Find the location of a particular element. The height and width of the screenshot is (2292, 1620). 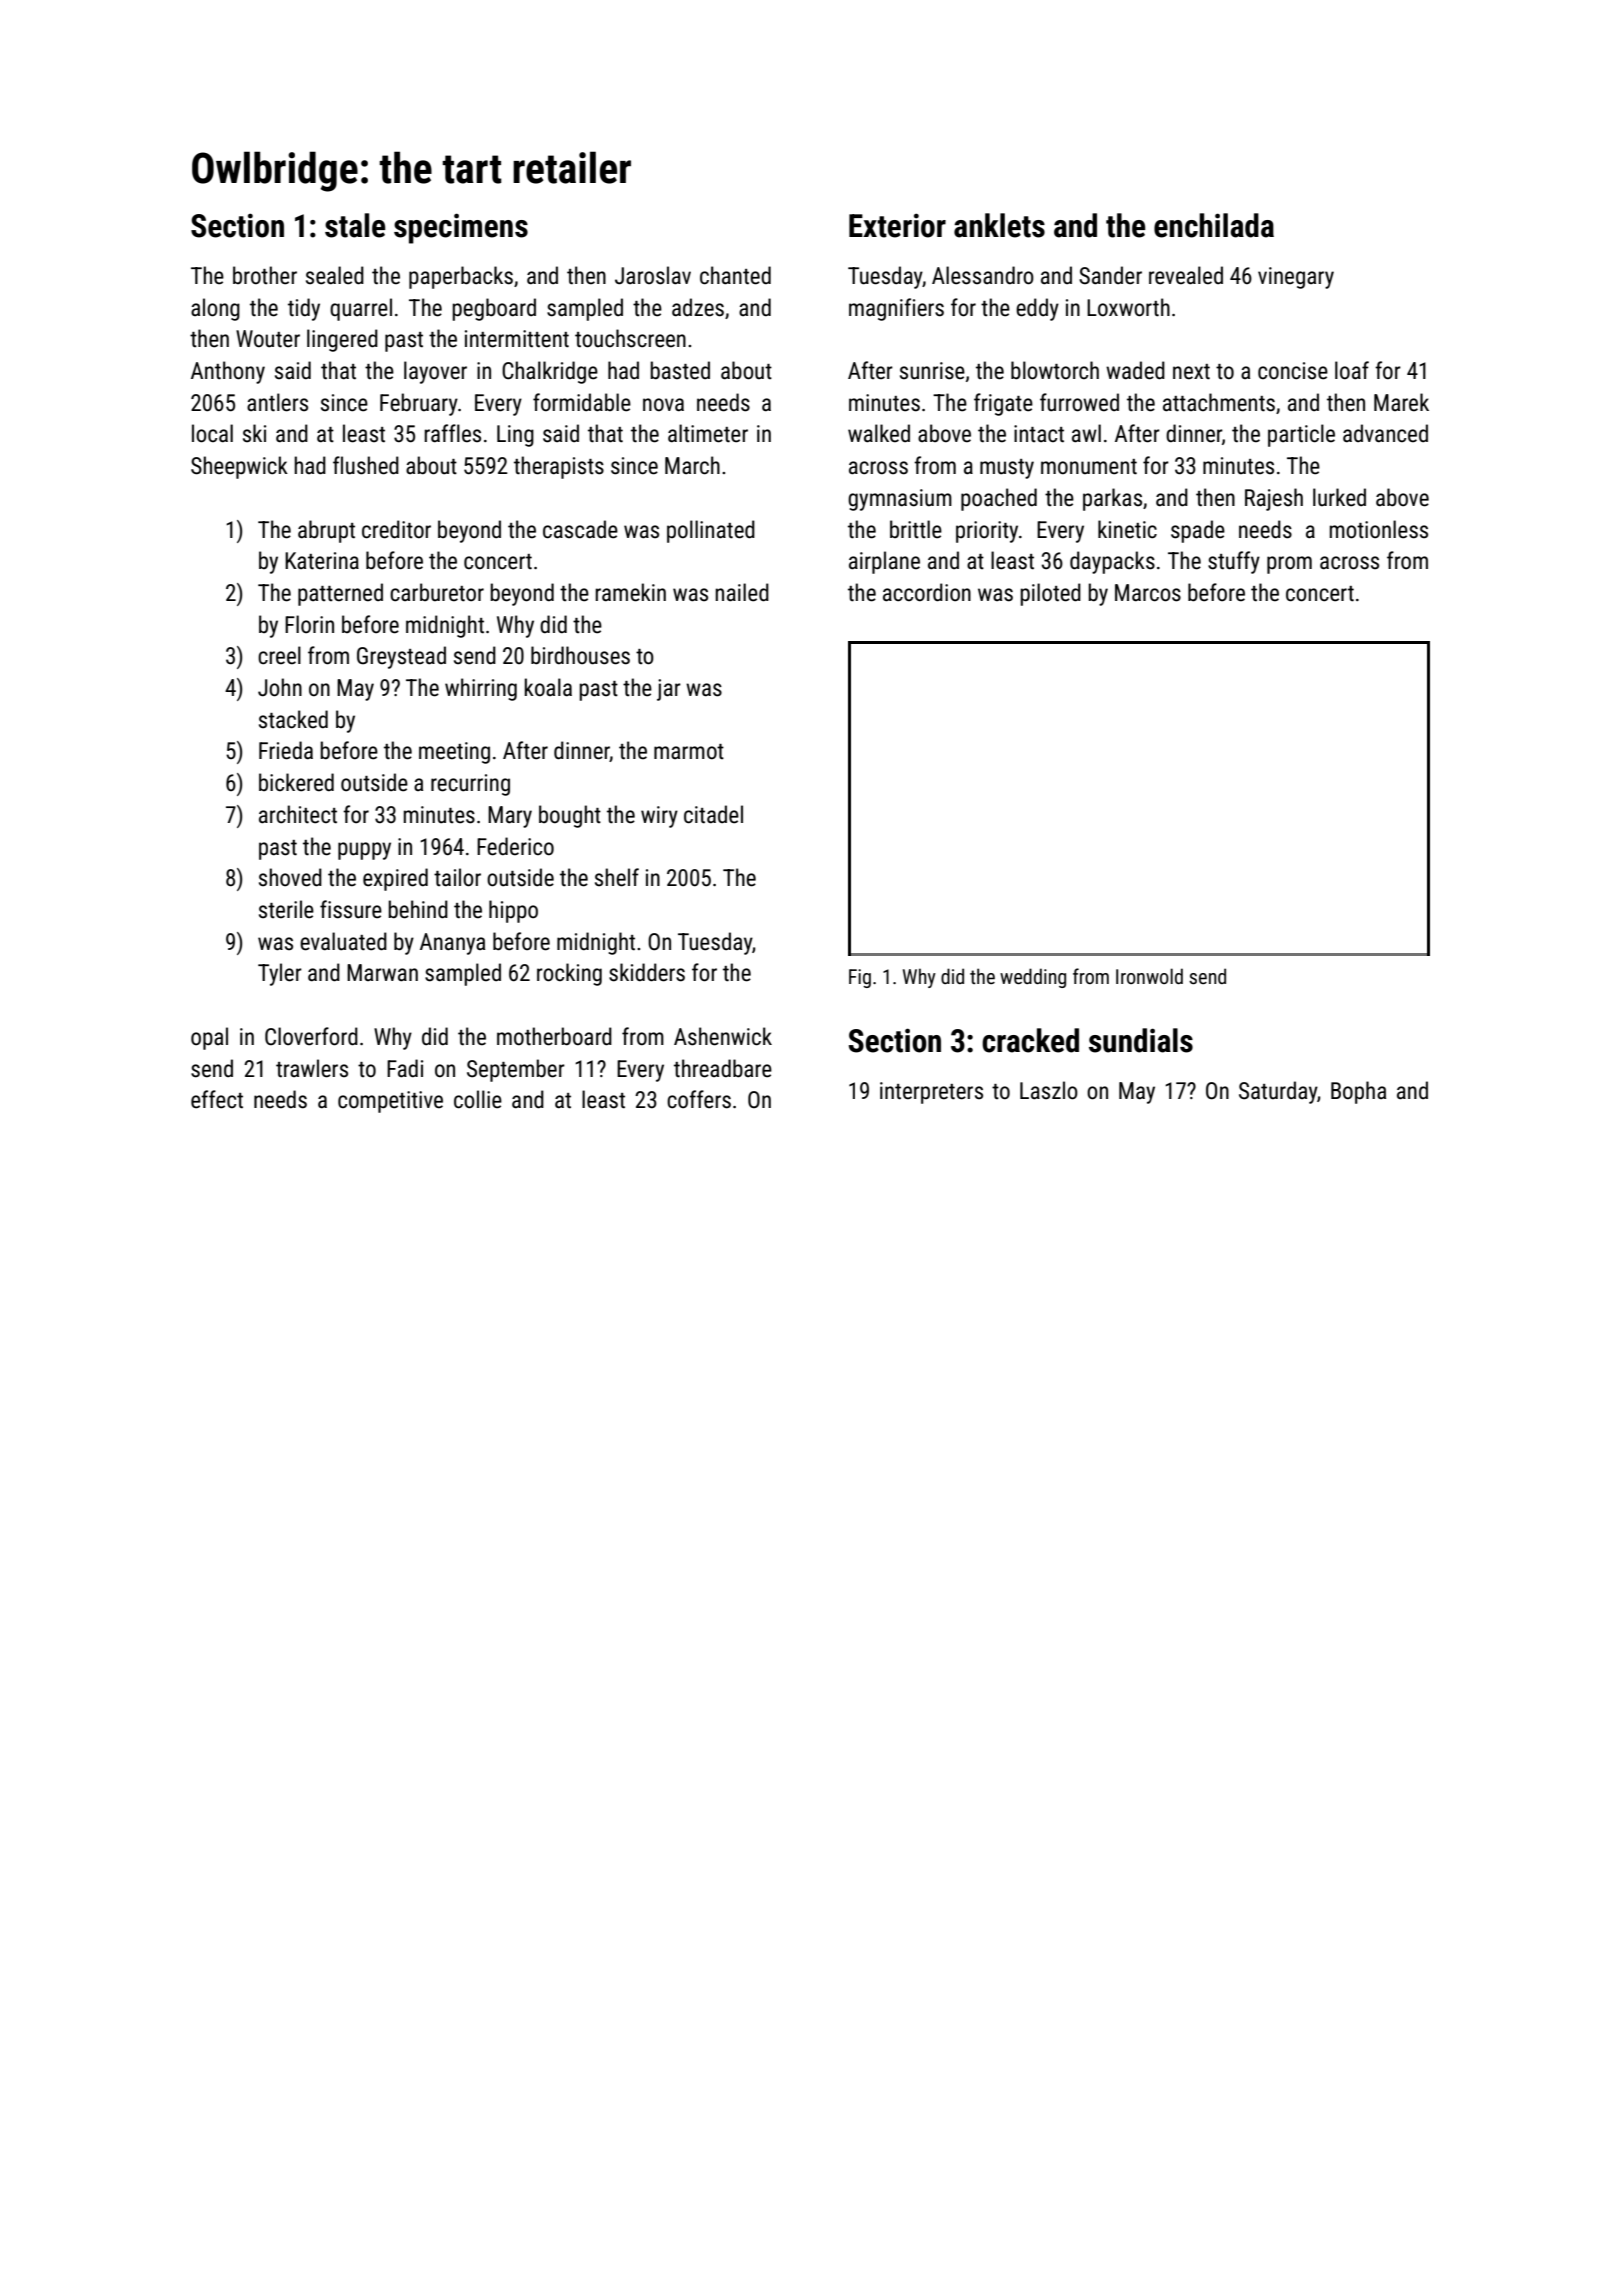

prom is located at coordinates (1289, 565).
